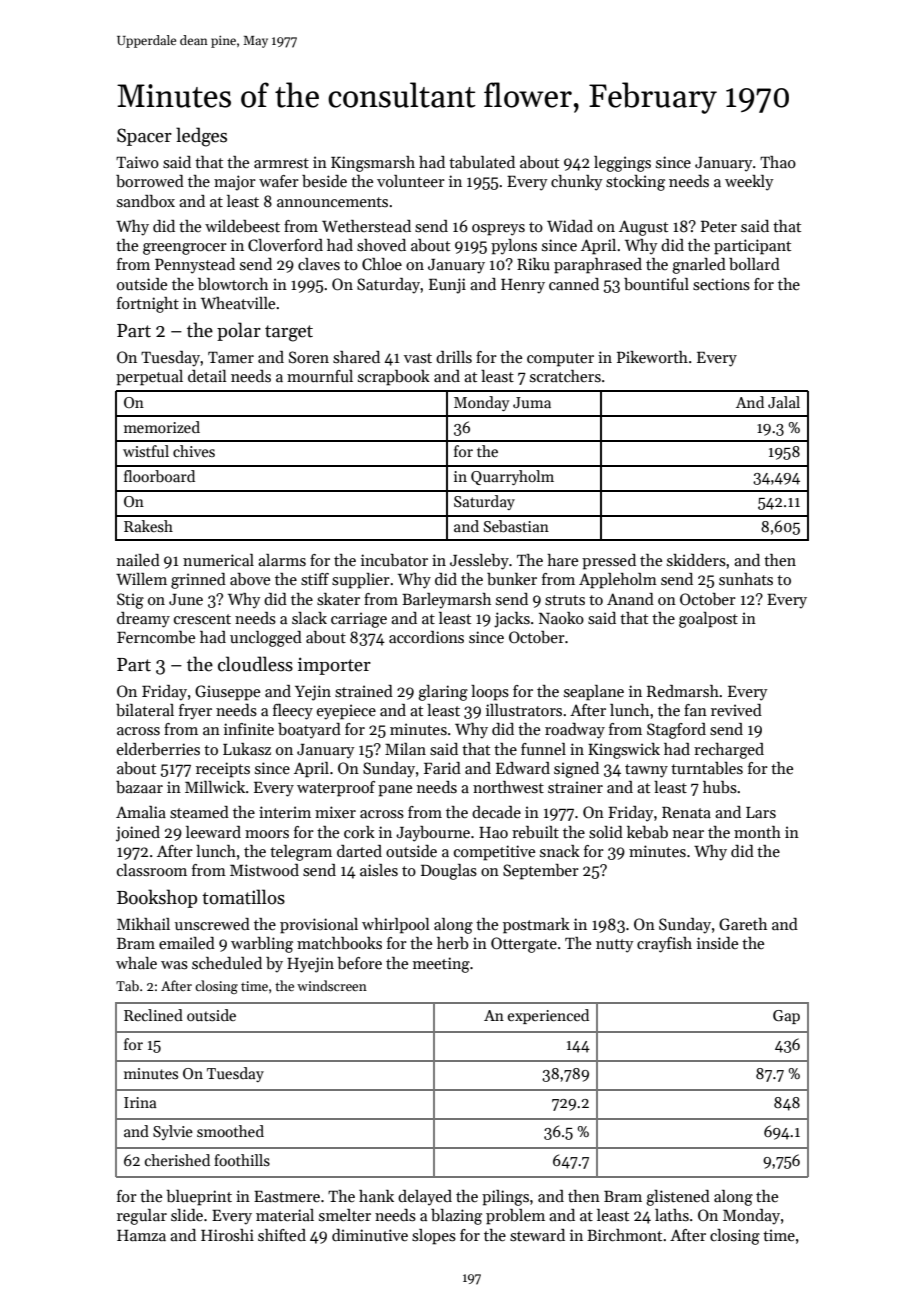  What do you see at coordinates (301, 853) in the screenshot?
I see `telegram` at bounding box center [301, 853].
